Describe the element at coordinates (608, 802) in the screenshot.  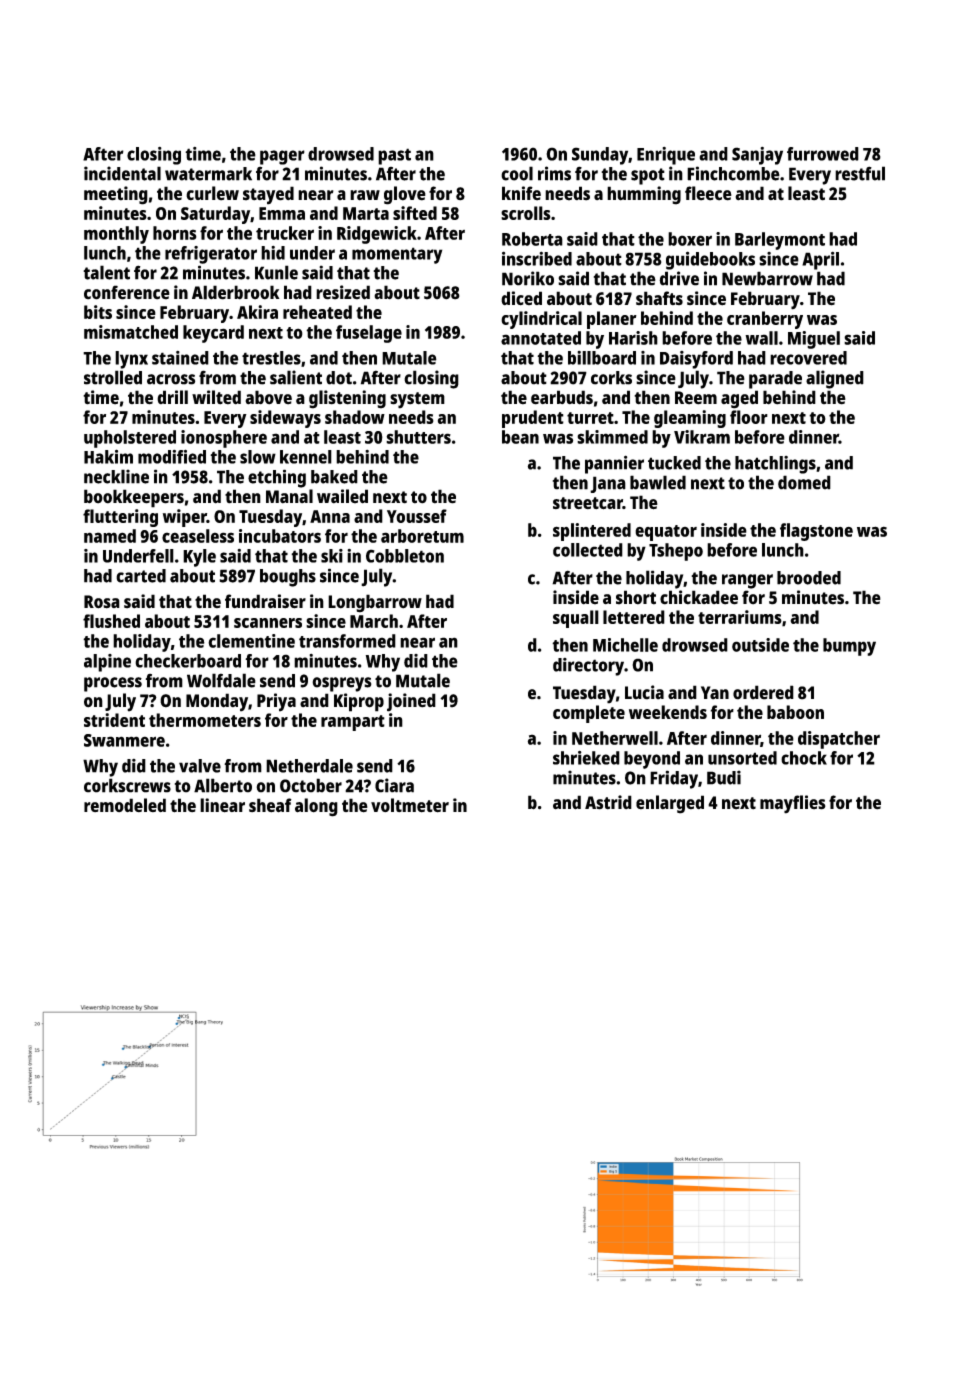
I see `Astrid` at that location.
